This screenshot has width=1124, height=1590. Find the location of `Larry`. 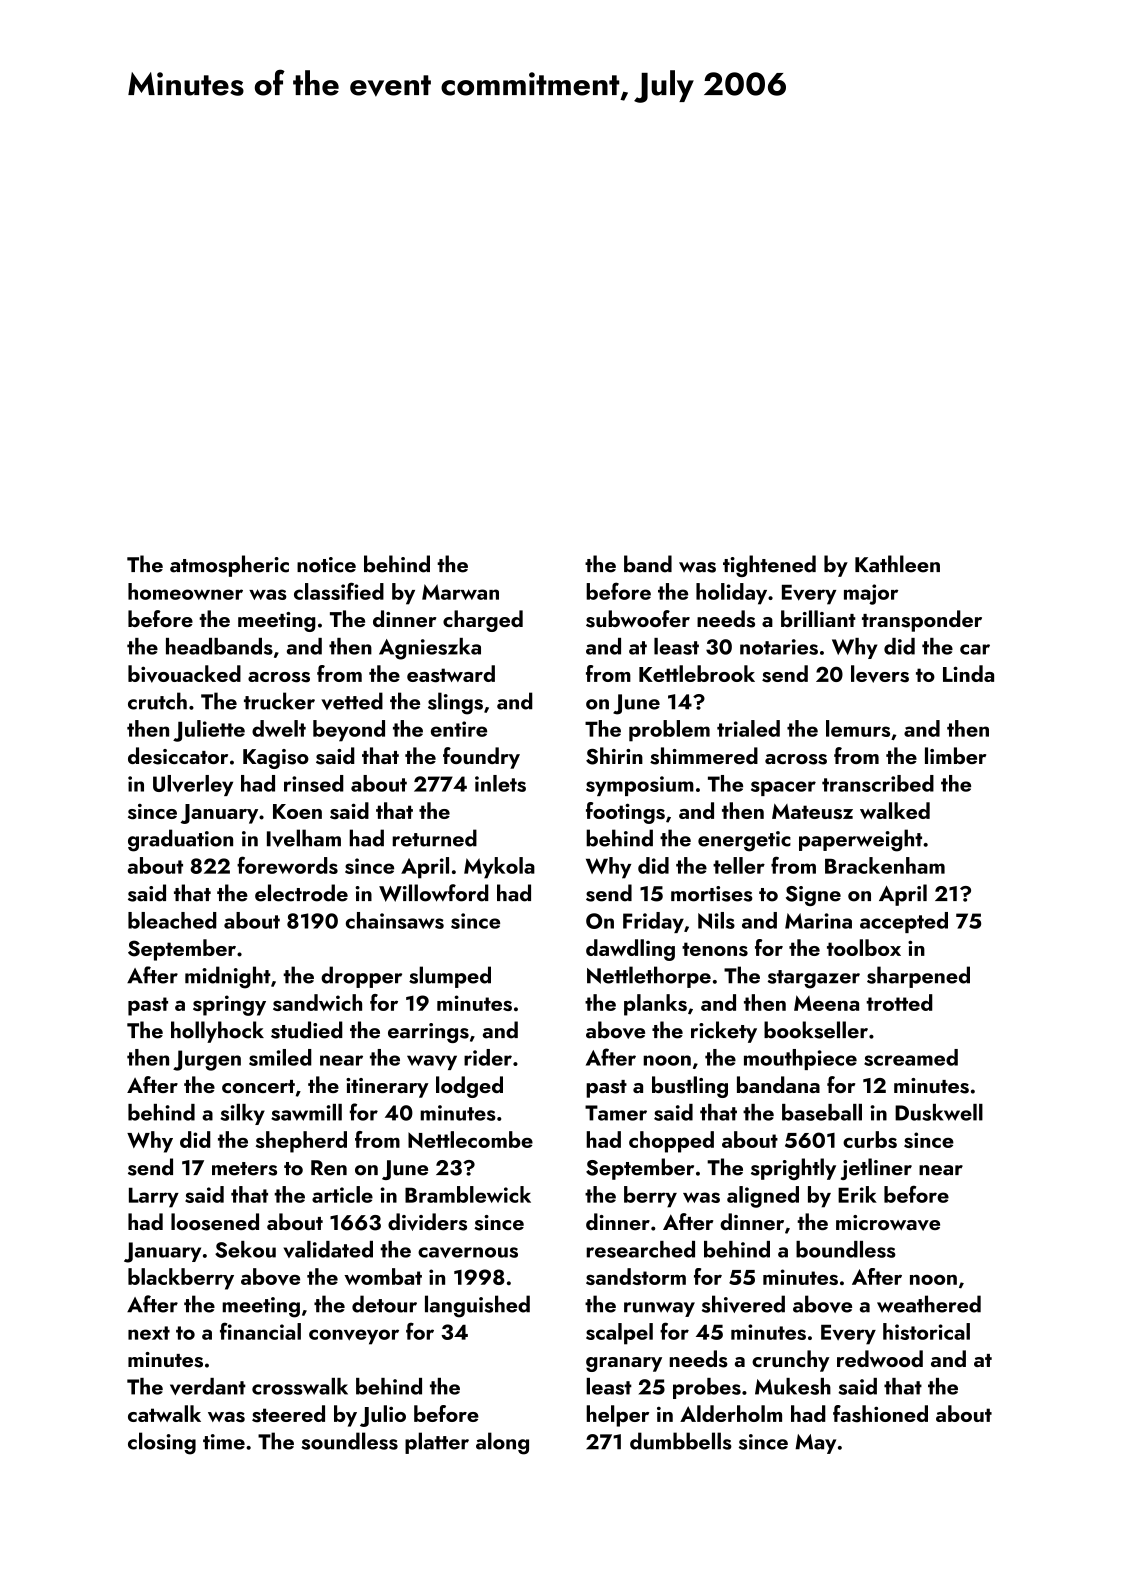

Larry is located at coordinates (154, 1197).
